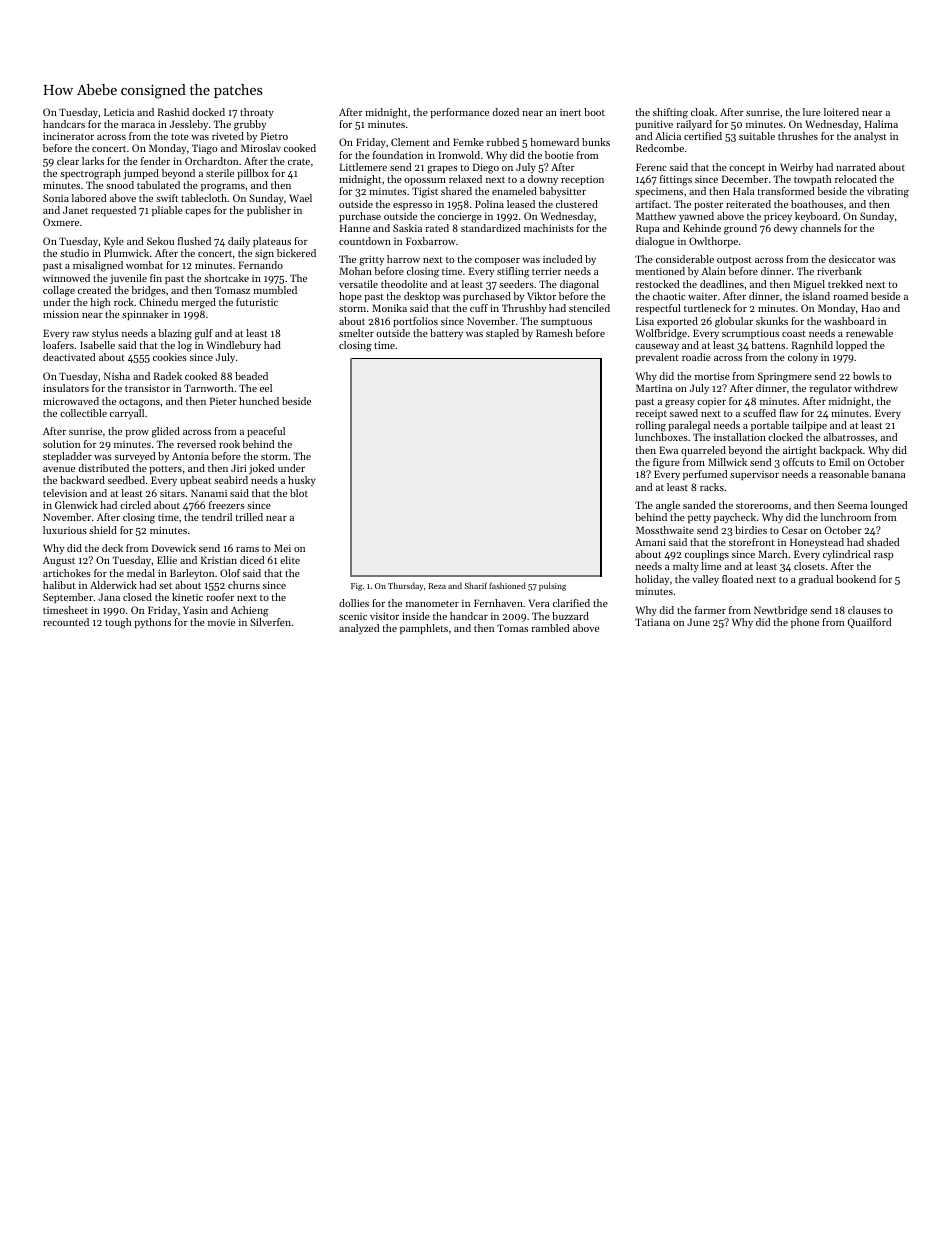  What do you see at coordinates (65, 530) in the screenshot?
I see `luxurious` at bounding box center [65, 530].
